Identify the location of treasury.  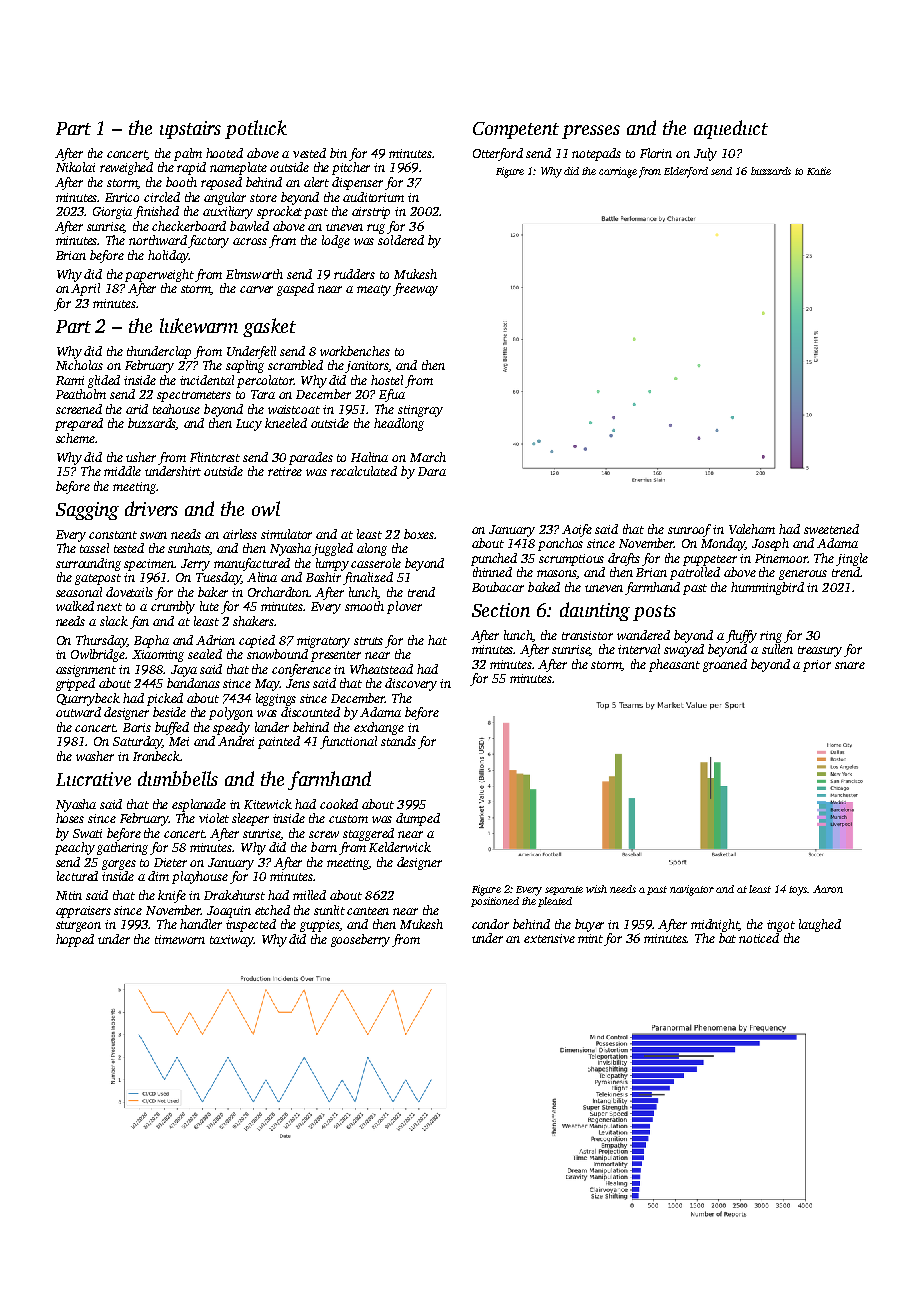
(820, 651).
